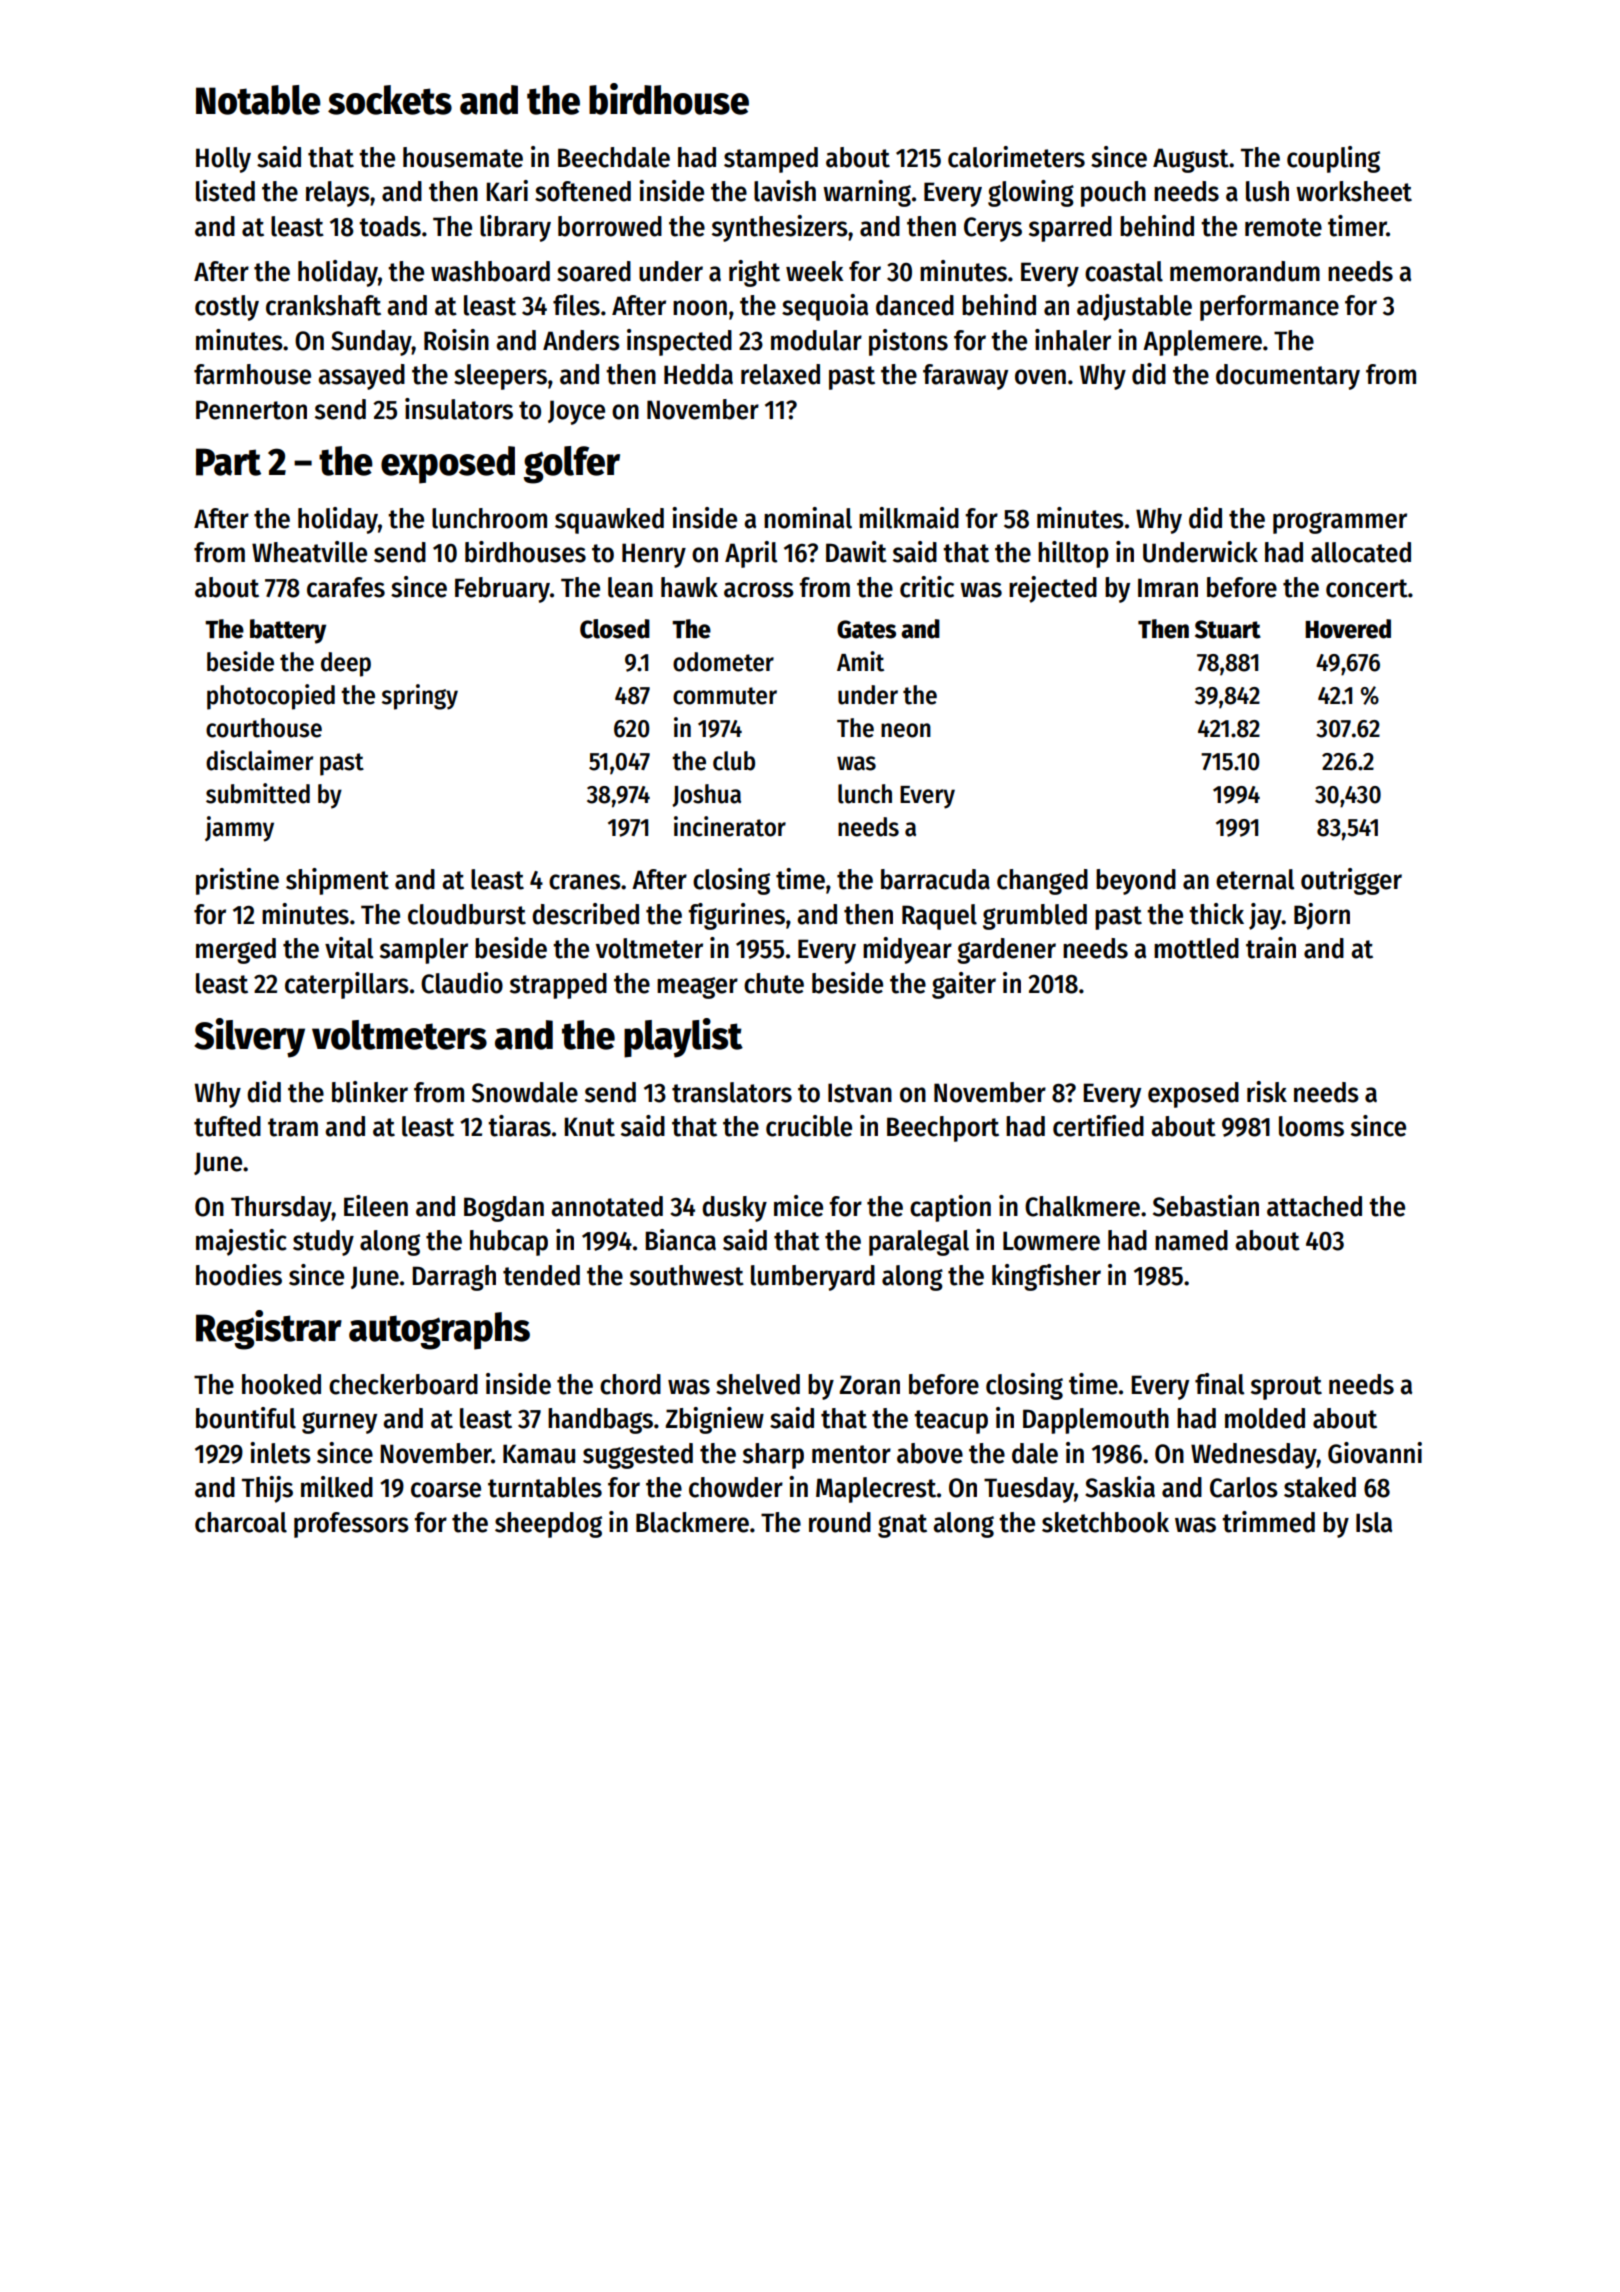 The width and height of the image is (1620, 2292). Describe the element at coordinates (390, 100) in the image. I see `sockets` at that location.
